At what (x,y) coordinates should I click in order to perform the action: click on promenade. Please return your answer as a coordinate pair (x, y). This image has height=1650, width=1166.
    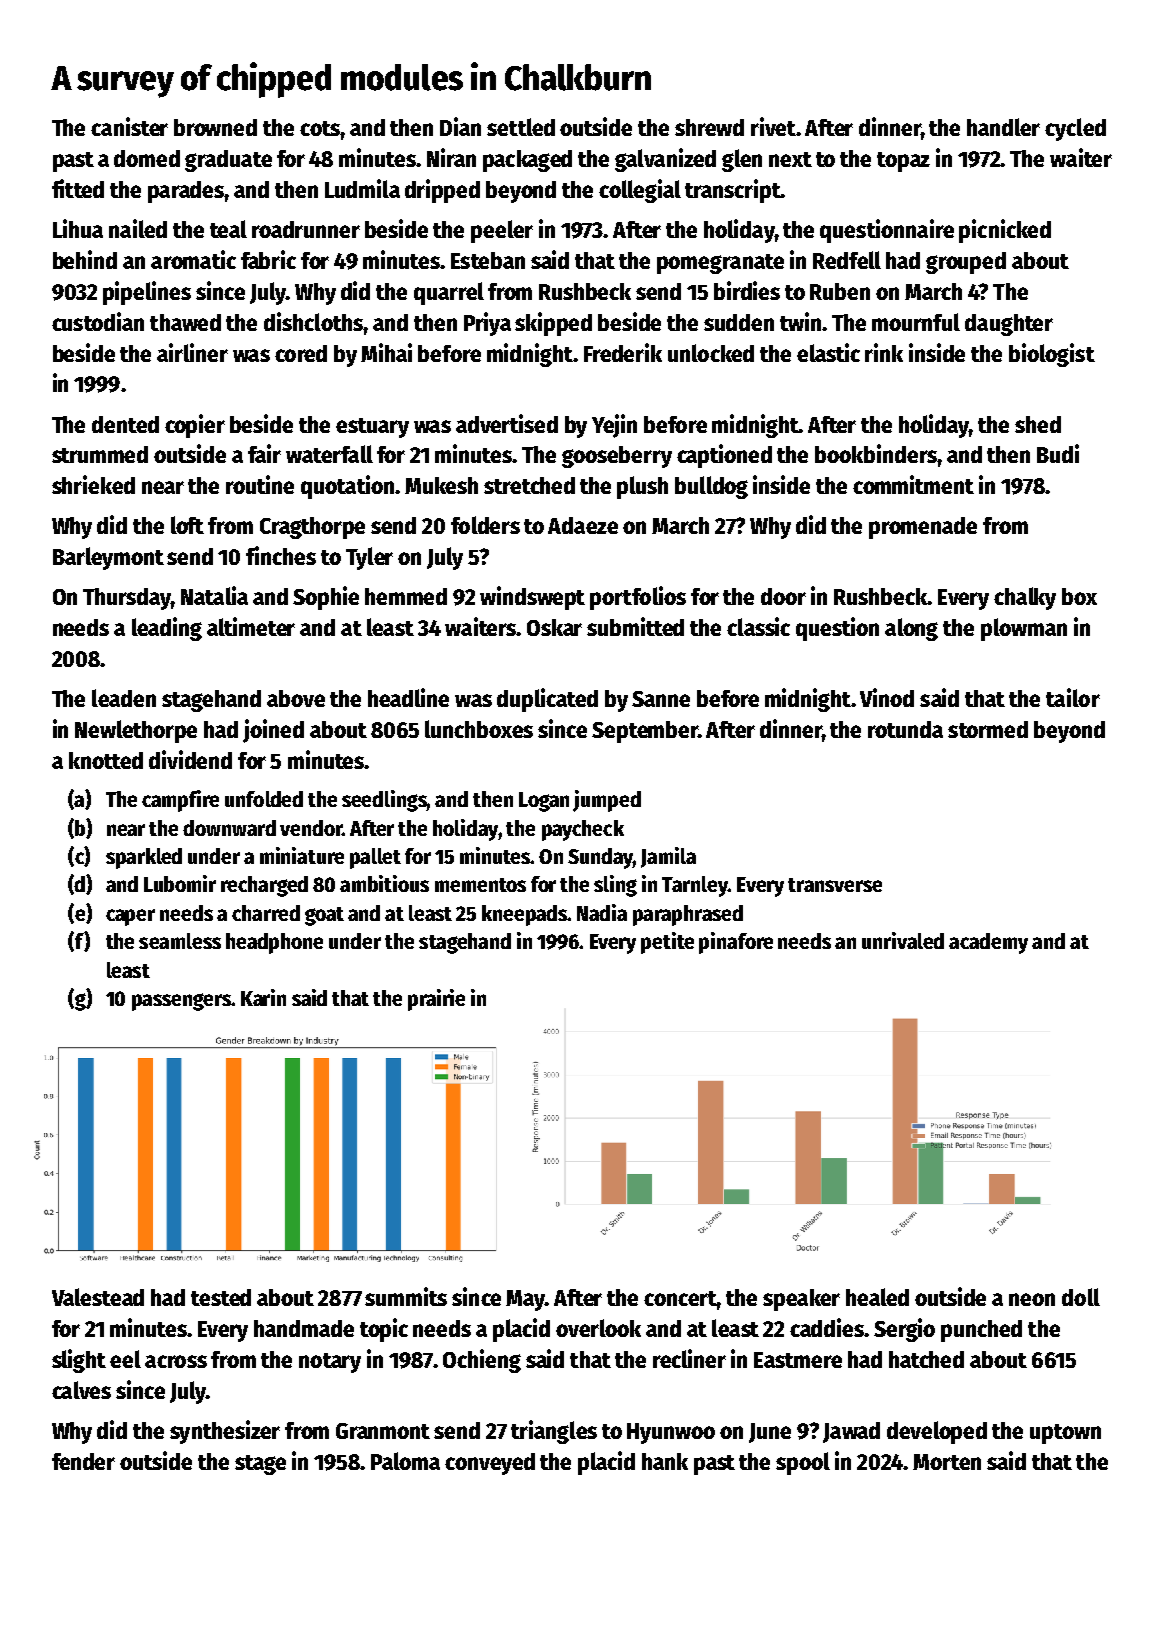
    Looking at the image, I should click on (923, 528).
